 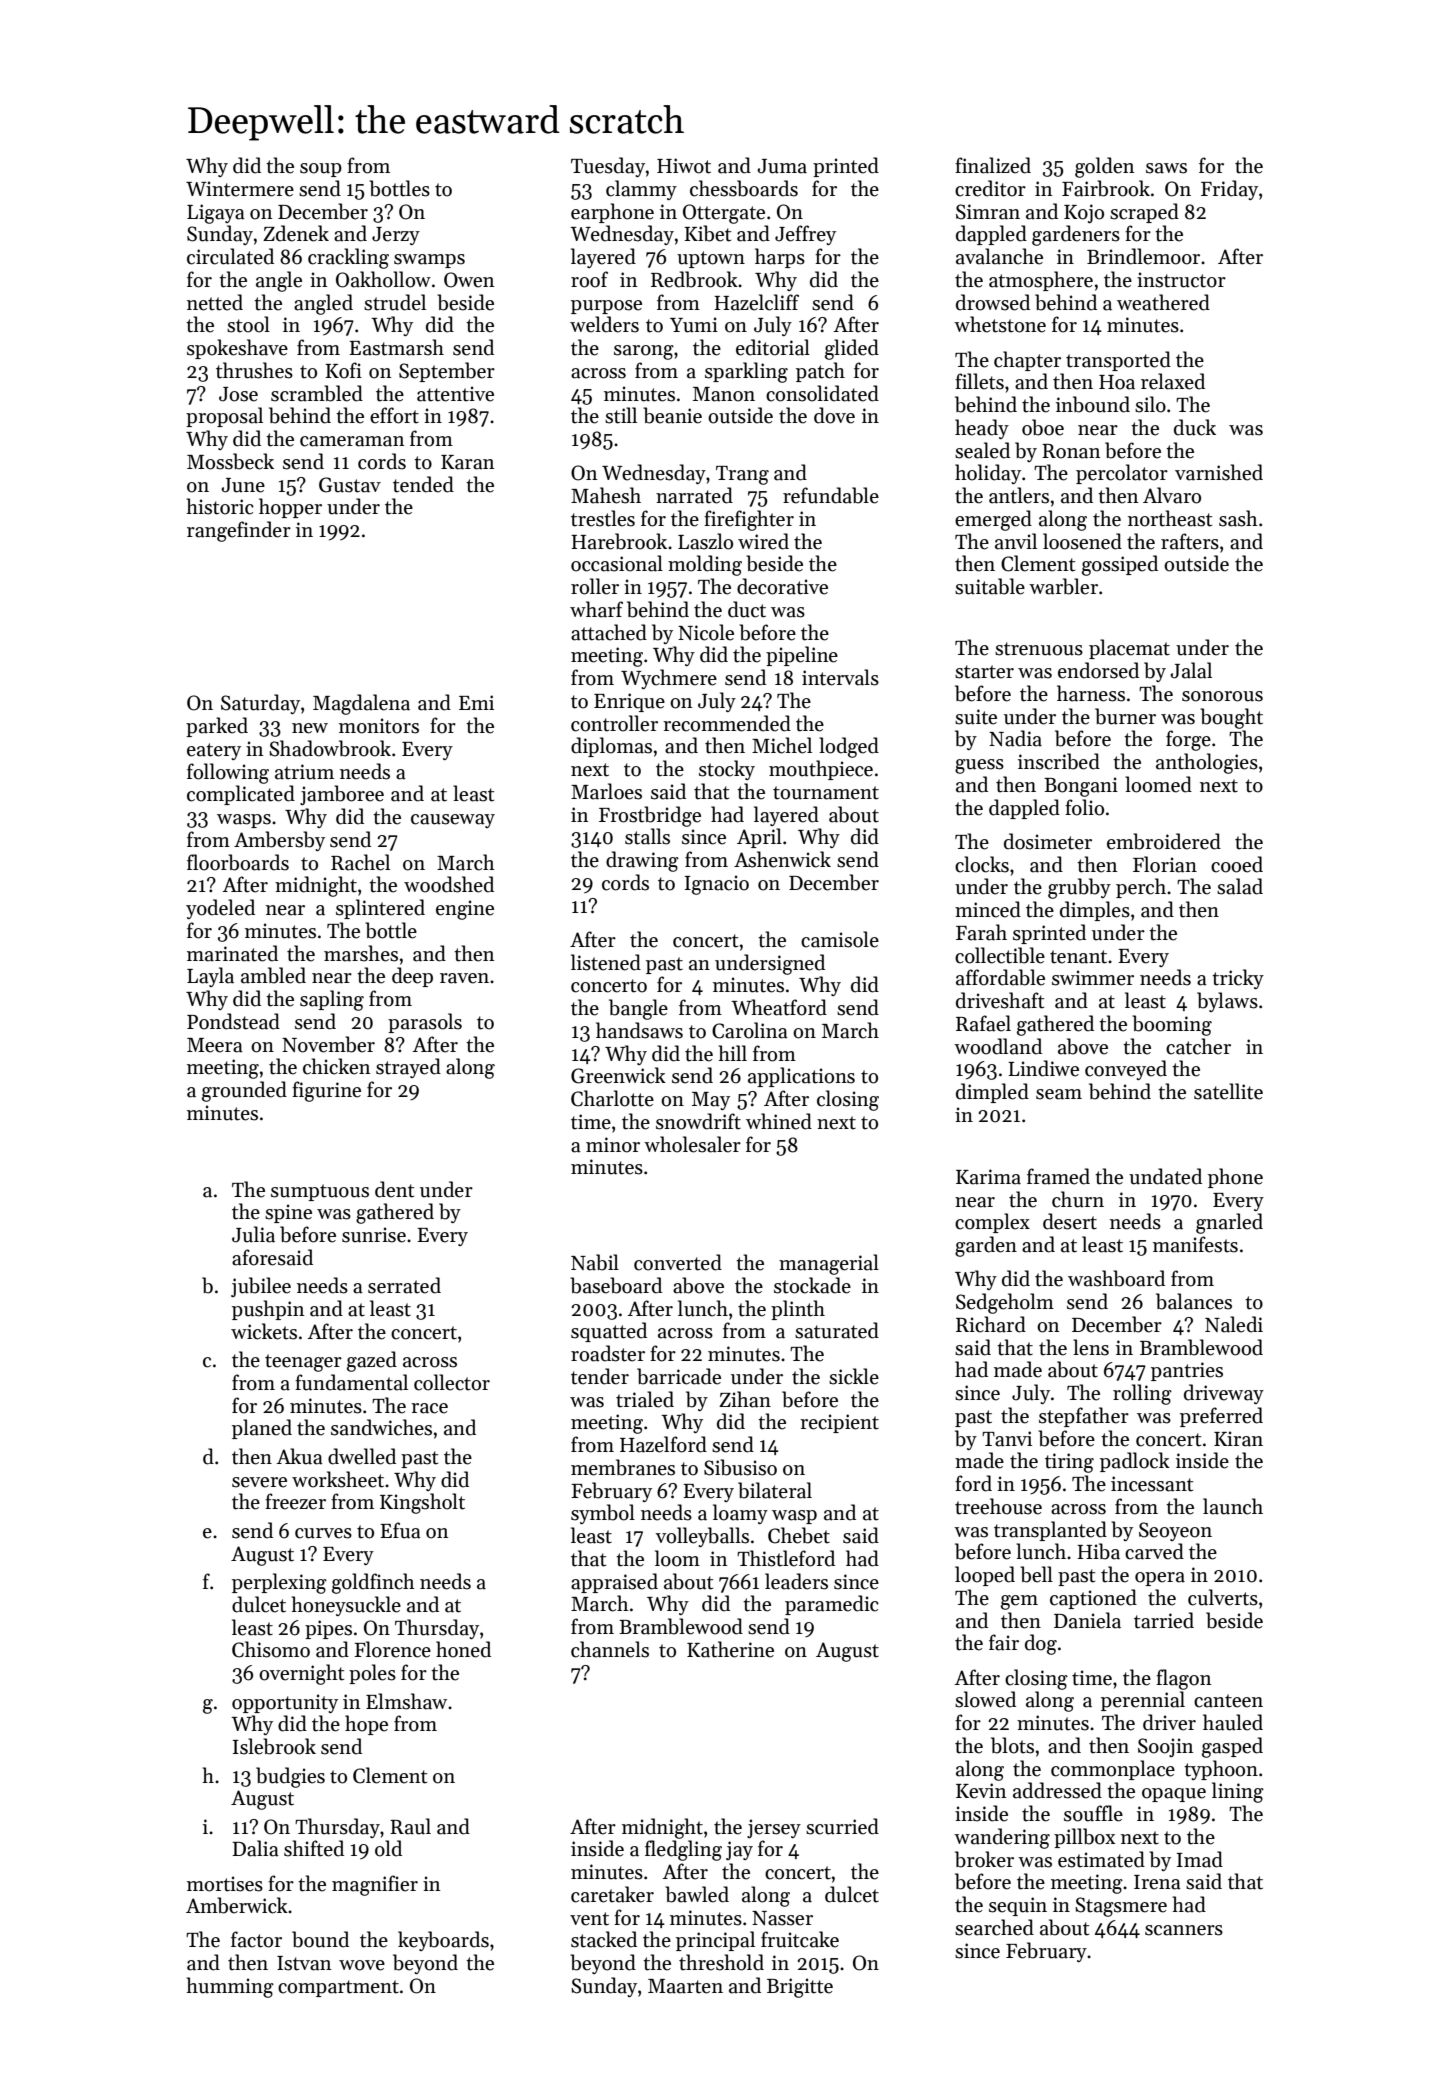 I want to click on rangefinder, so click(x=239, y=531).
